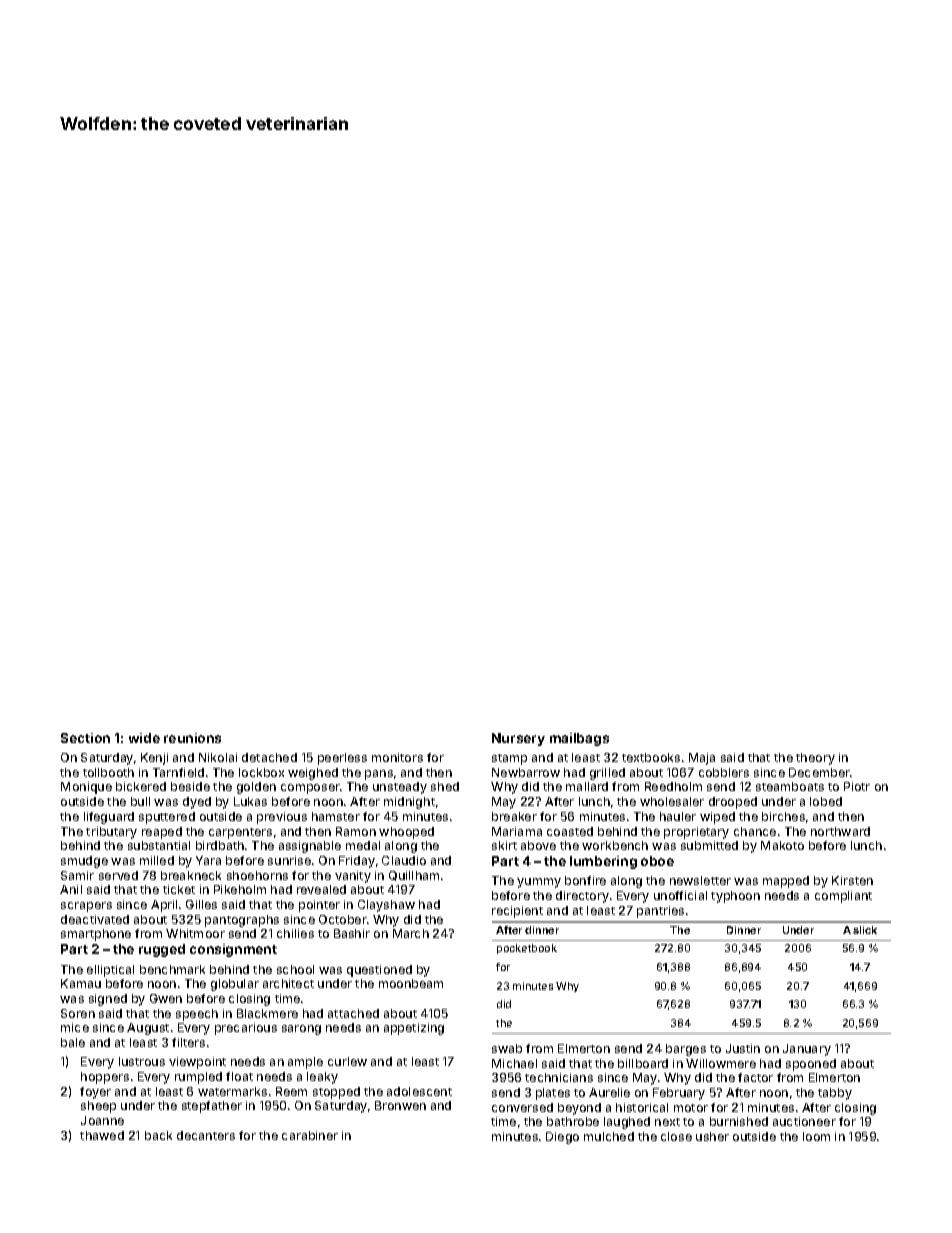  I want to click on steamboats, so click(790, 786).
